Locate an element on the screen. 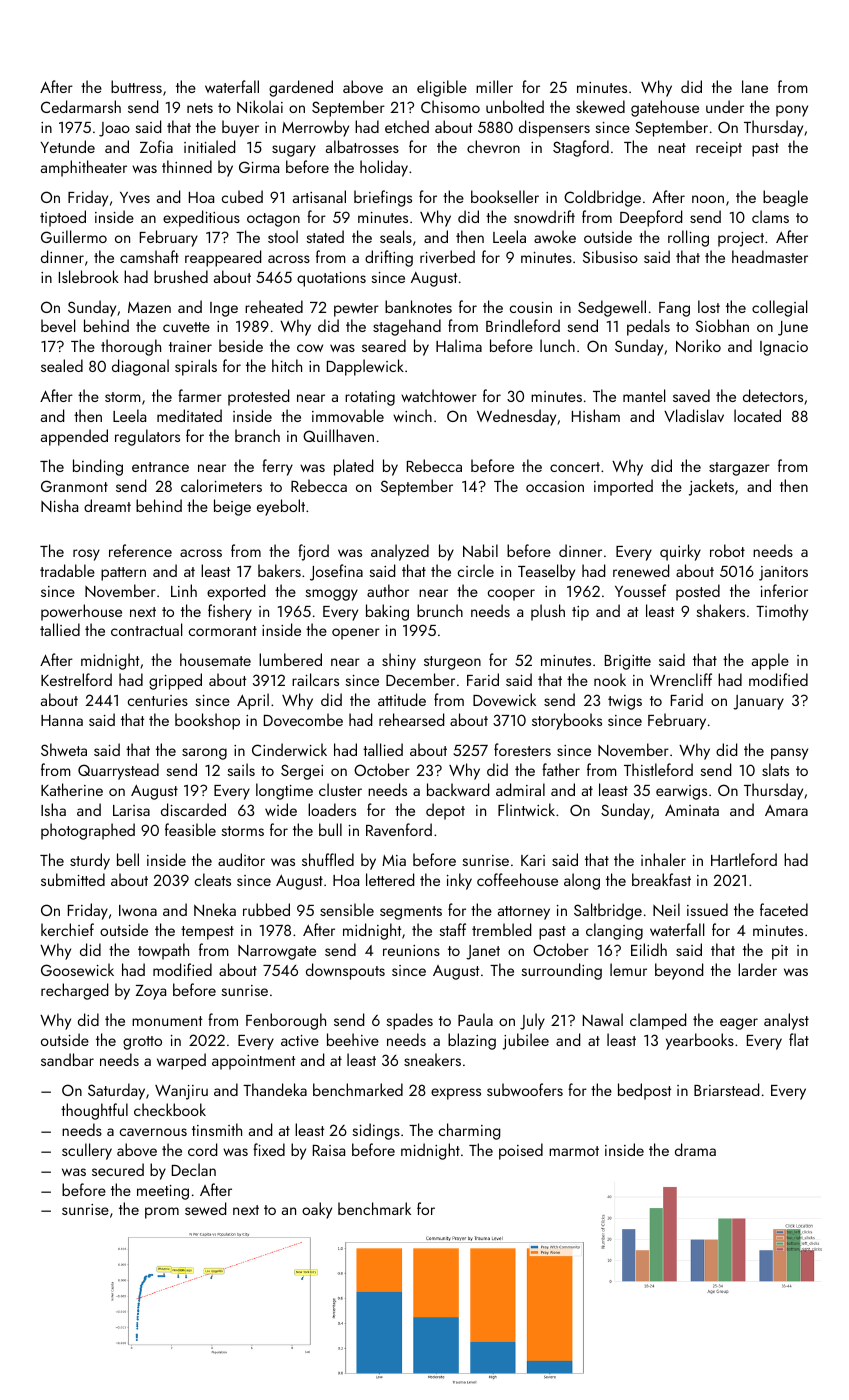 The height and width of the screenshot is (1400, 849). seared is located at coordinates (384, 345).
